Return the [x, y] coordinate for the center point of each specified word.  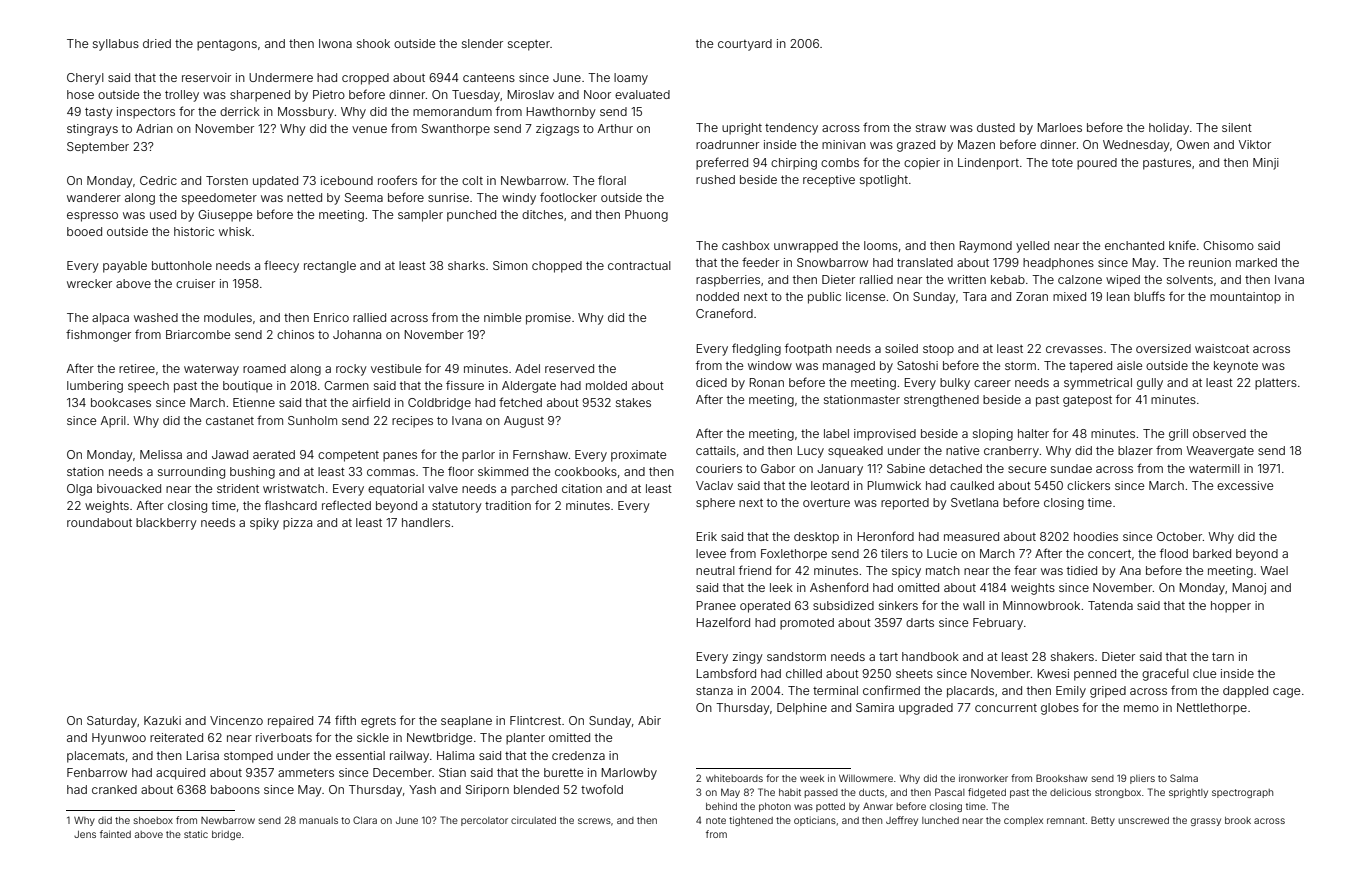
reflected [346, 505]
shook [373, 43]
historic [194, 231]
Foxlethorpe [794, 555]
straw [931, 128]
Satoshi [917, 365]
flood [1174, 553]
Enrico [331, 317]
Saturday [112, 722]
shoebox [153, 820]
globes [1060, 709]
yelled [1032, 247]
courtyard [745, 45]
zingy [748, 658]
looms [881, 245]
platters [1276, 384]
